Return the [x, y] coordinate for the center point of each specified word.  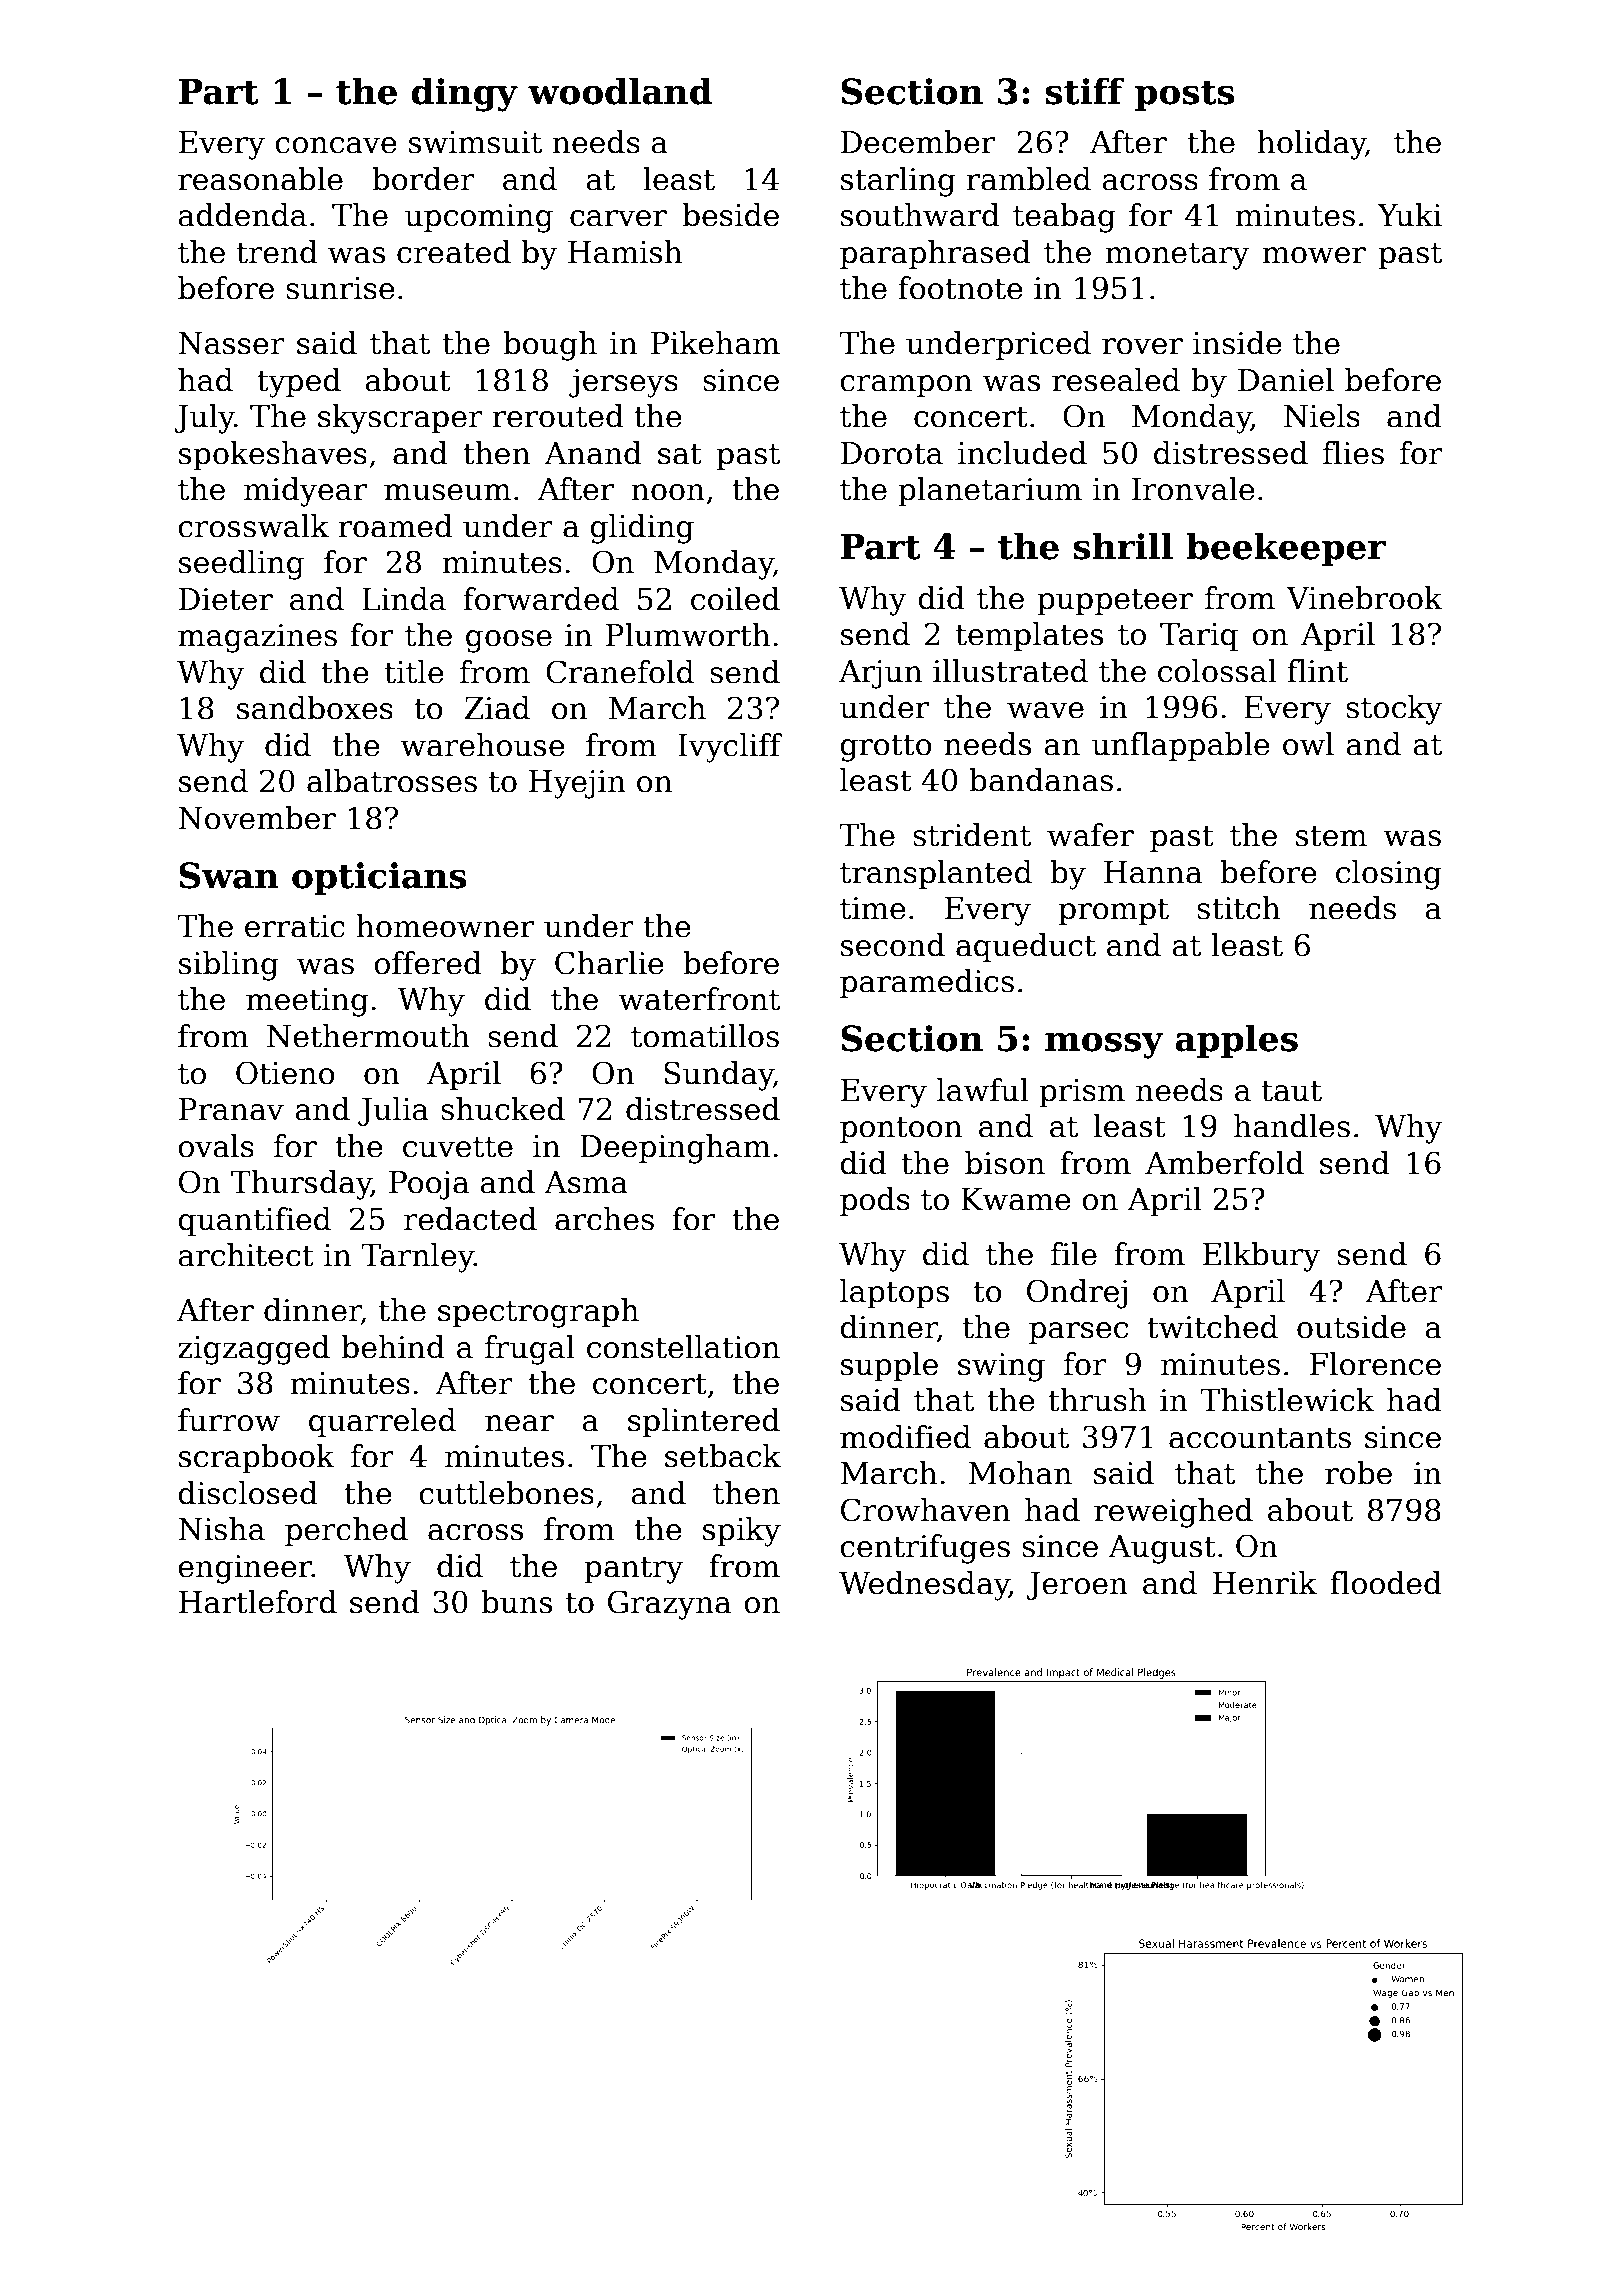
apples [1236, 1041]
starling [898, 182]
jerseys [623, 383]
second [893, 945]
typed [299, 383]
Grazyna [669, 1605]
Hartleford [258, 1602]
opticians [379, 878]
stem [1331, 836]
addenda [242, 215]
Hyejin [577, 784]
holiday [1311, 145]
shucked [503, 1109]
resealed [1116, 380]
